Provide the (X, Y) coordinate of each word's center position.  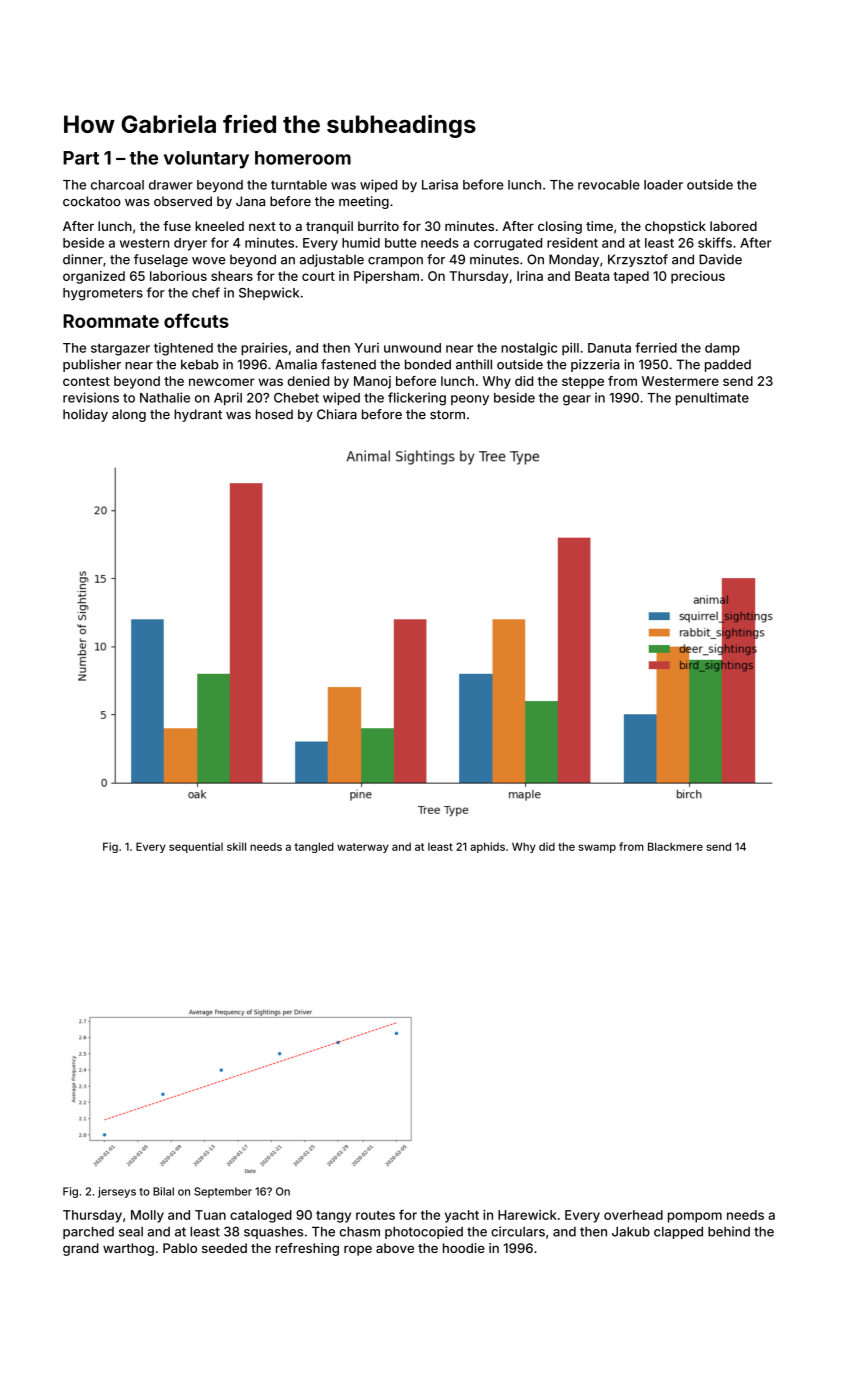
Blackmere (675, 846)
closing (560, 227)
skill (236, 846)
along (129, 415)
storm (447, 415)
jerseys (117, 1192)
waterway (363, 848)
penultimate (712, 398)
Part (81, 158)
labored (733, 226)
